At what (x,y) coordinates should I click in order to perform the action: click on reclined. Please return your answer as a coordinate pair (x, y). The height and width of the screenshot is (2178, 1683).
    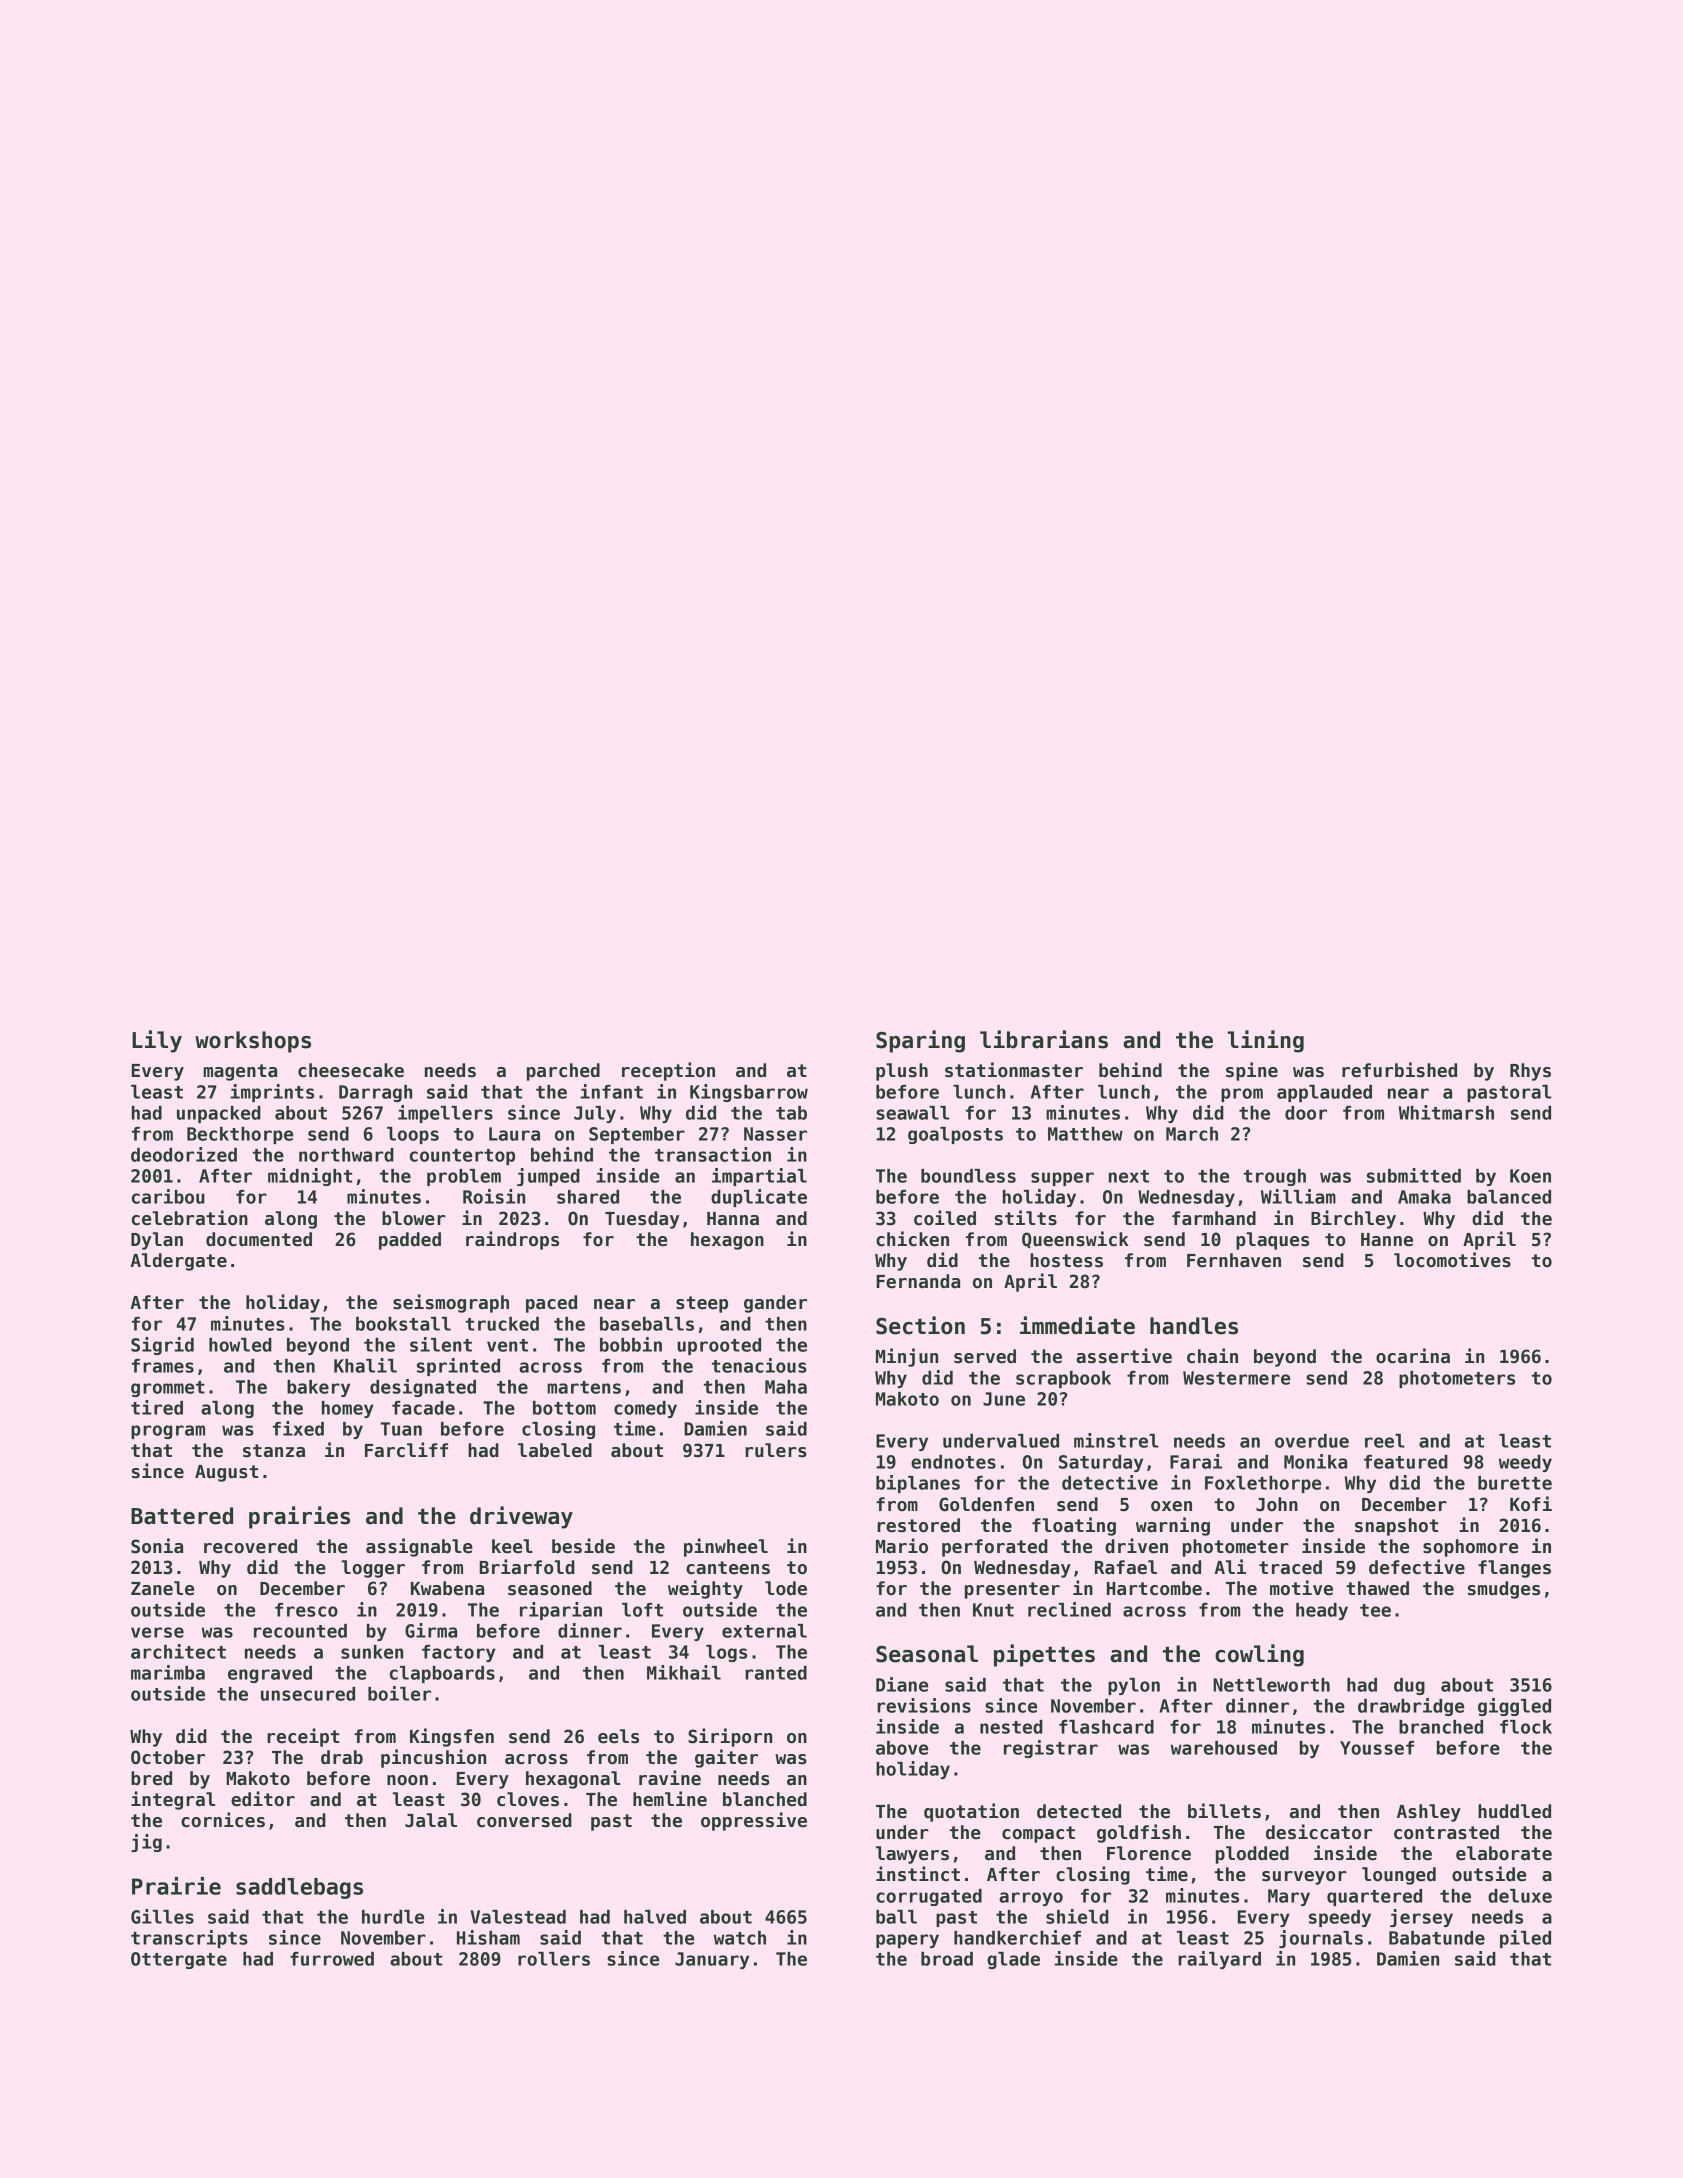
    Looking at the image, I should click on (1069, 1609).
